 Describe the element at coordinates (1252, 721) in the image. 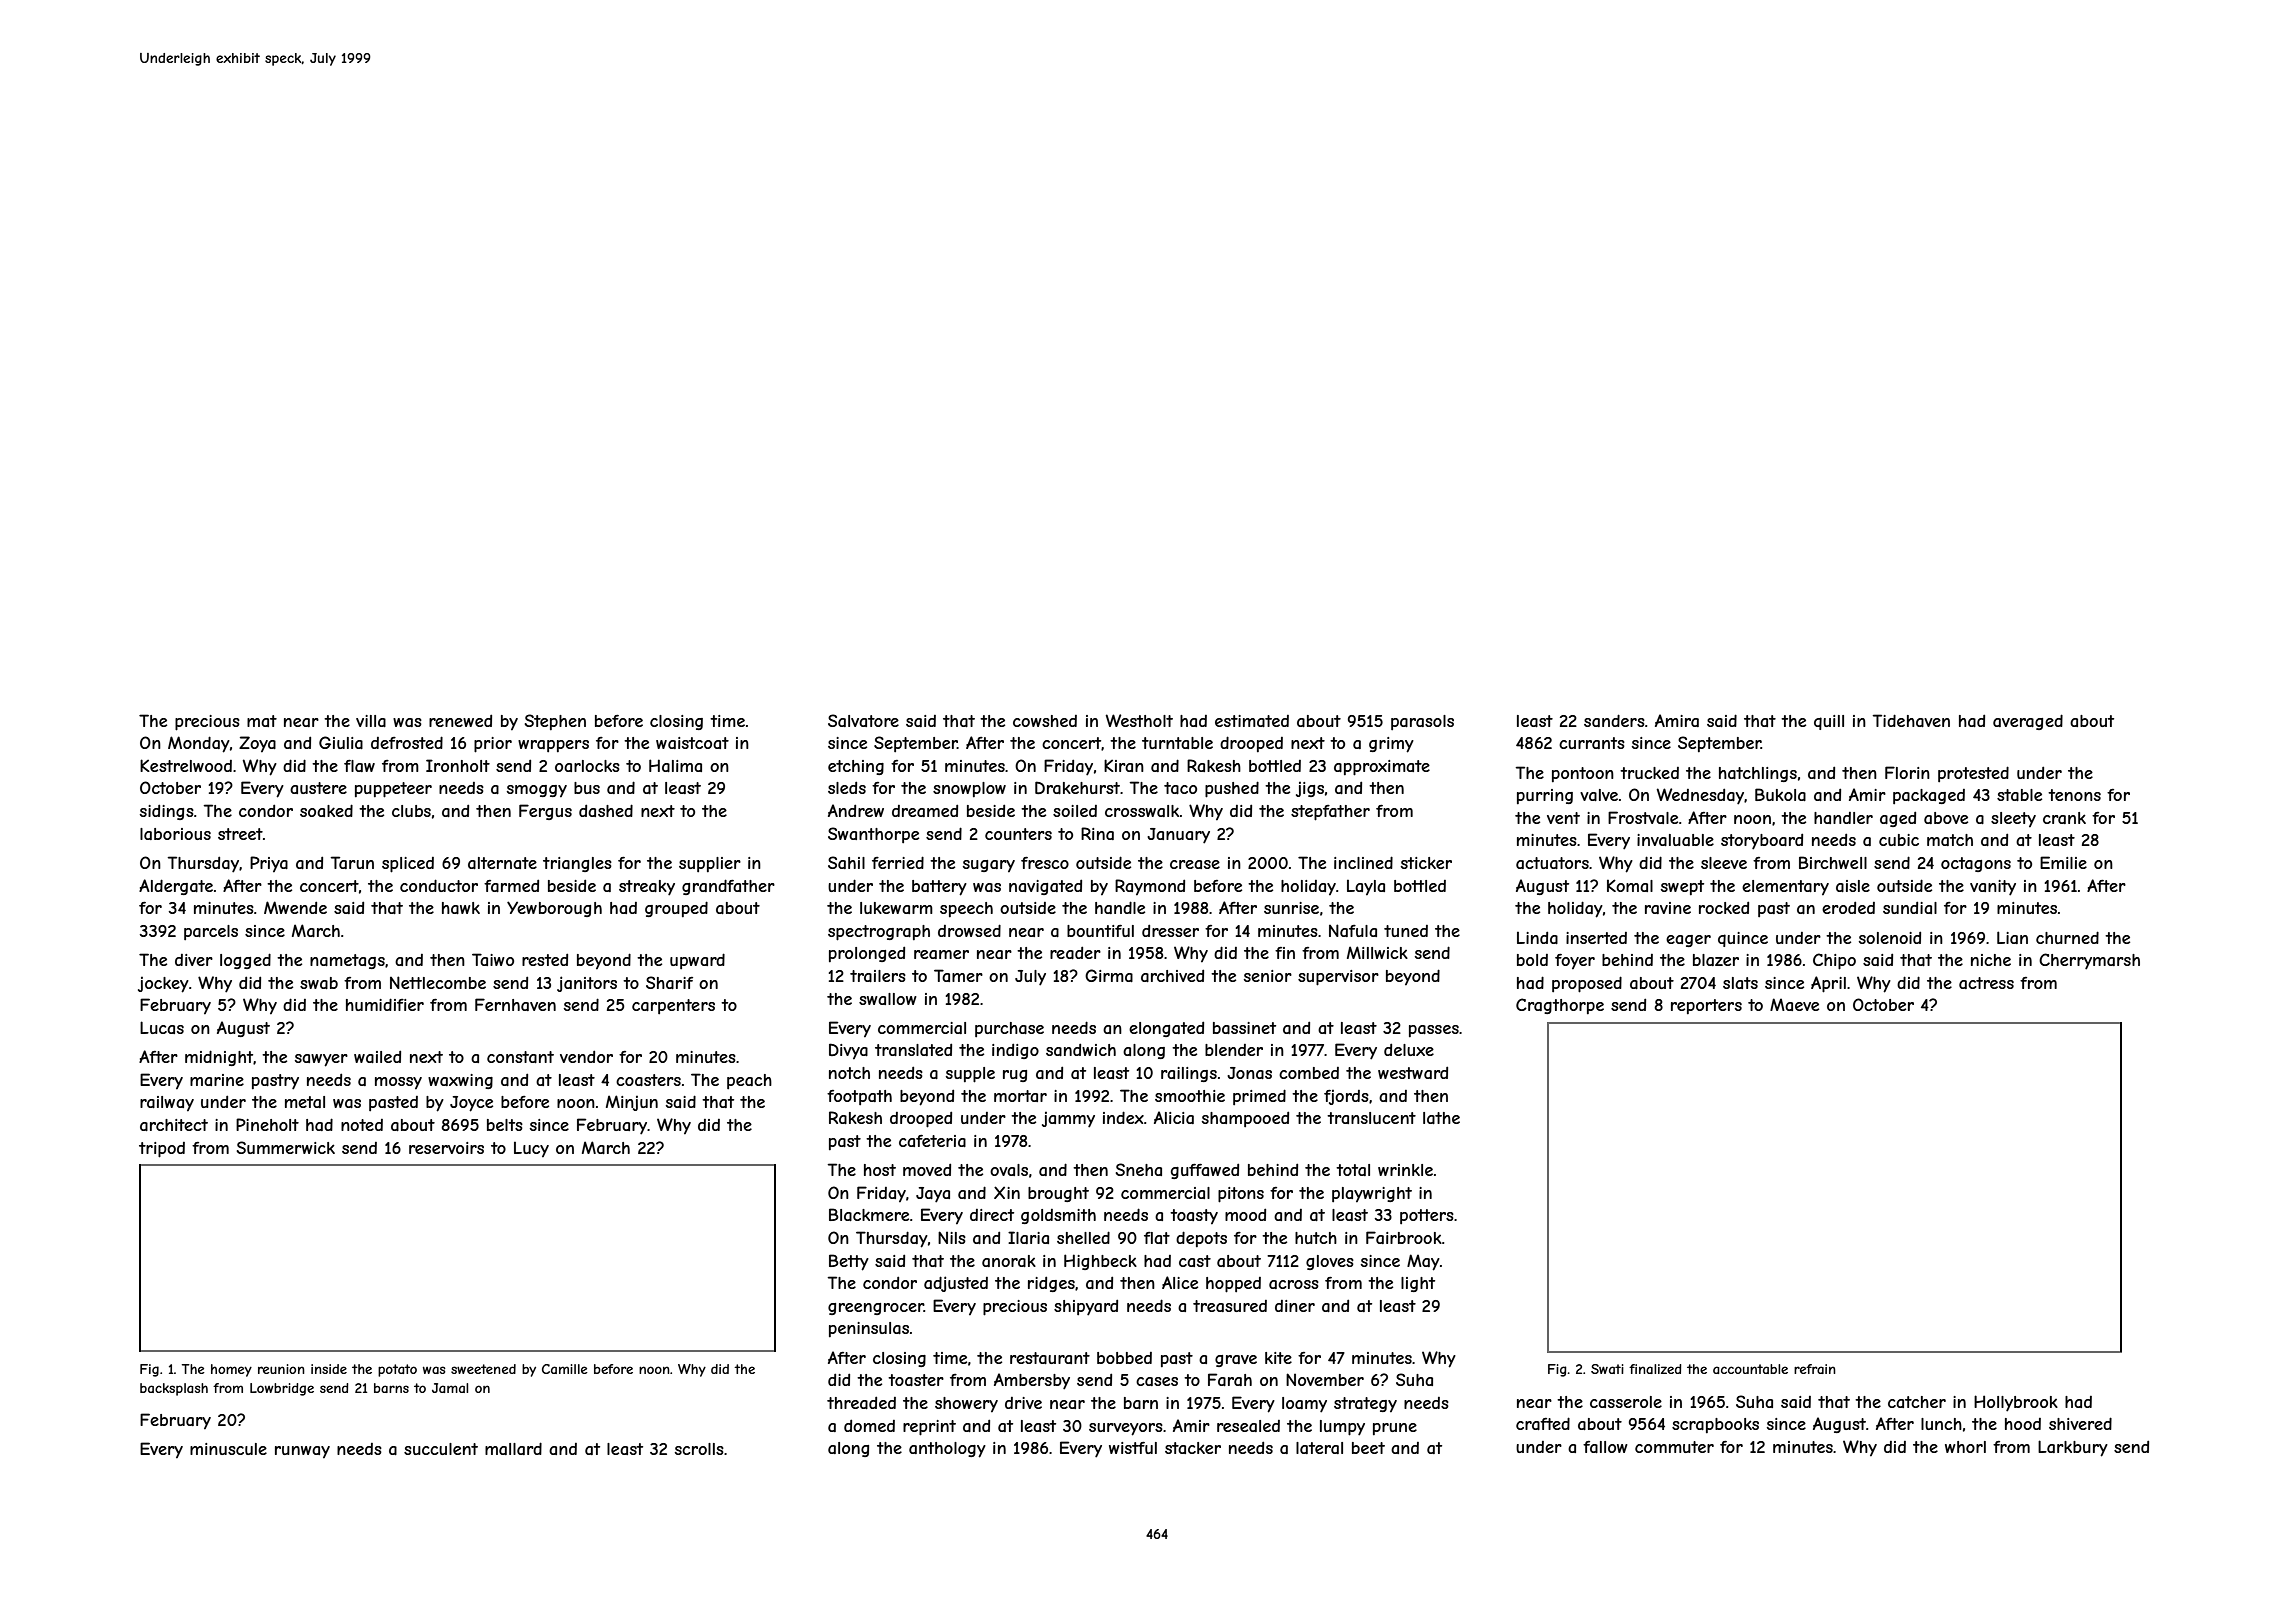

I see `estimated` at that location.
